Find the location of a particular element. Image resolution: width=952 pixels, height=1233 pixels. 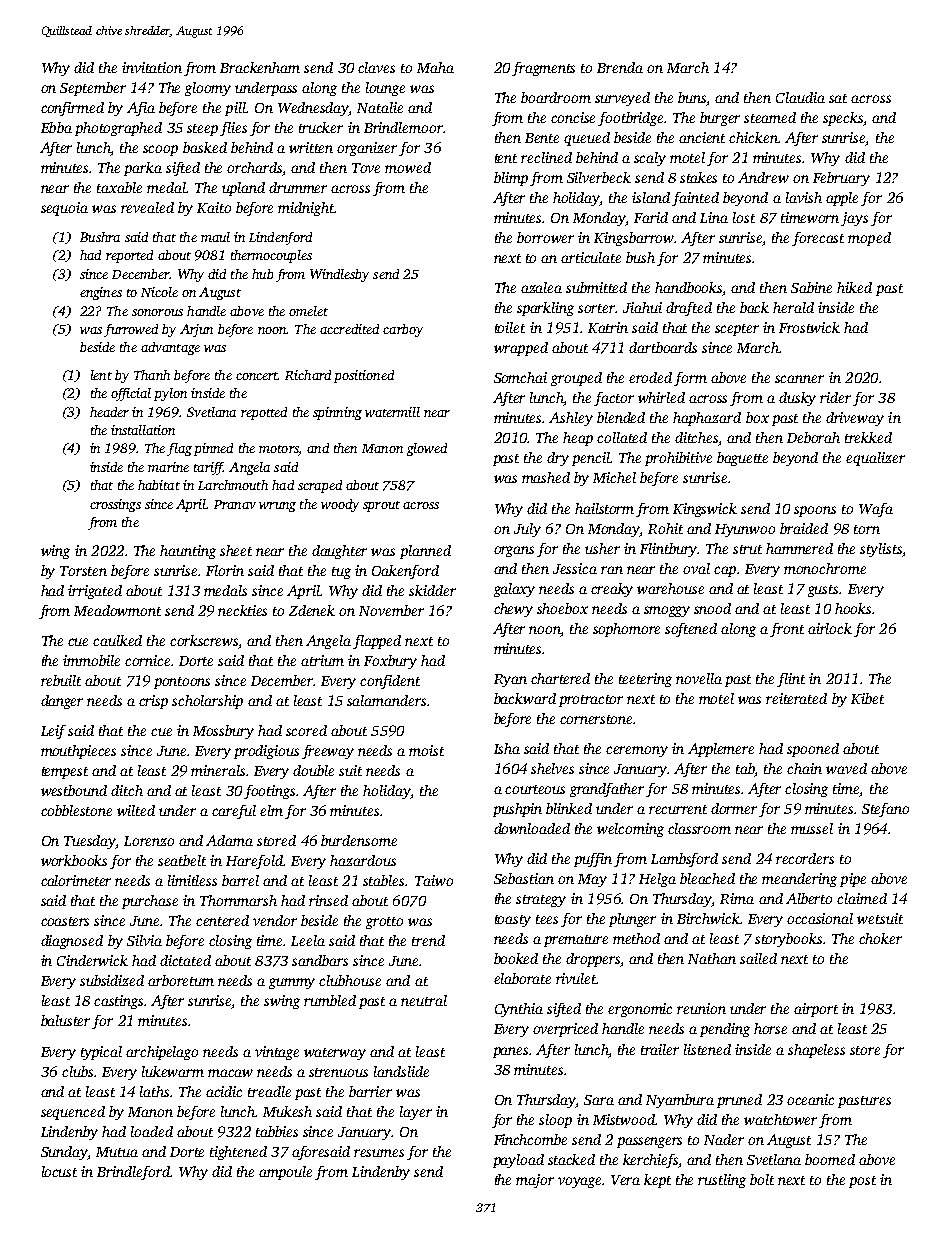

chain is located at coordinates (804, 768).
